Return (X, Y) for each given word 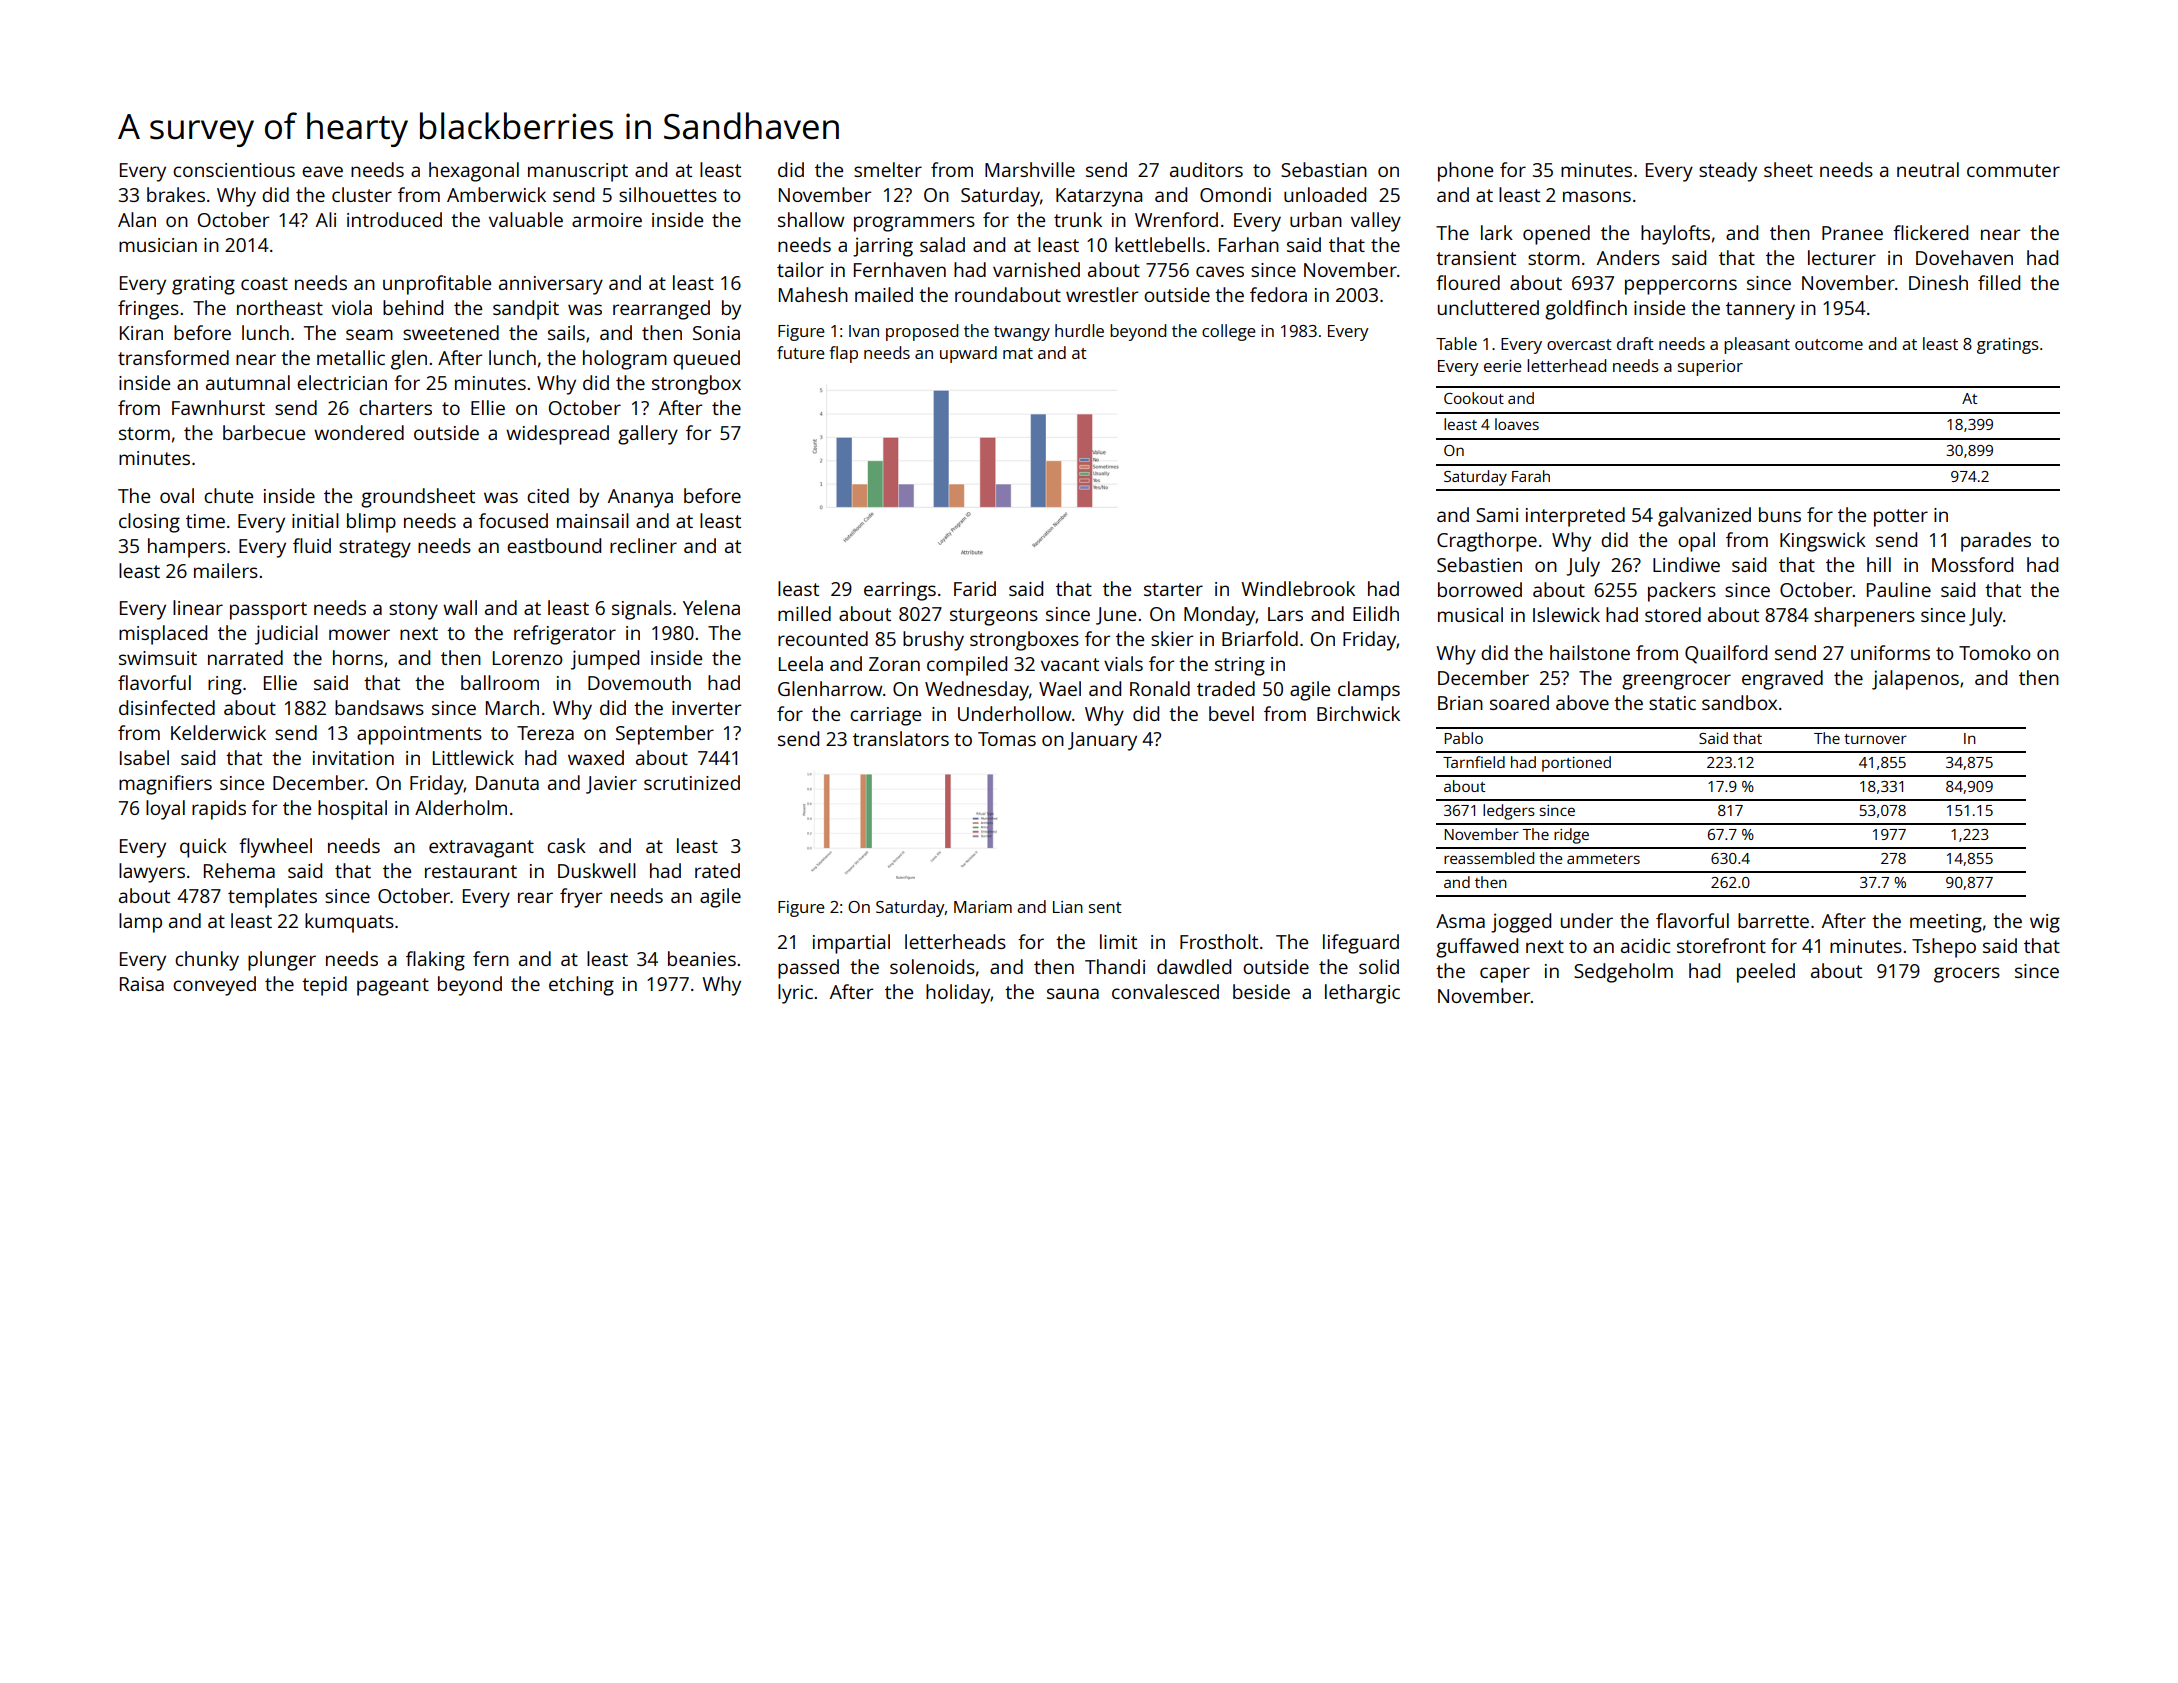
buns (1780, 514)
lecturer (1842, 257)
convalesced (1165, 991)
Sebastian (1324, 169)
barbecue (264, 432)
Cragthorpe (1487, 542)
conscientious (234, 170)
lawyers (152, 873)
